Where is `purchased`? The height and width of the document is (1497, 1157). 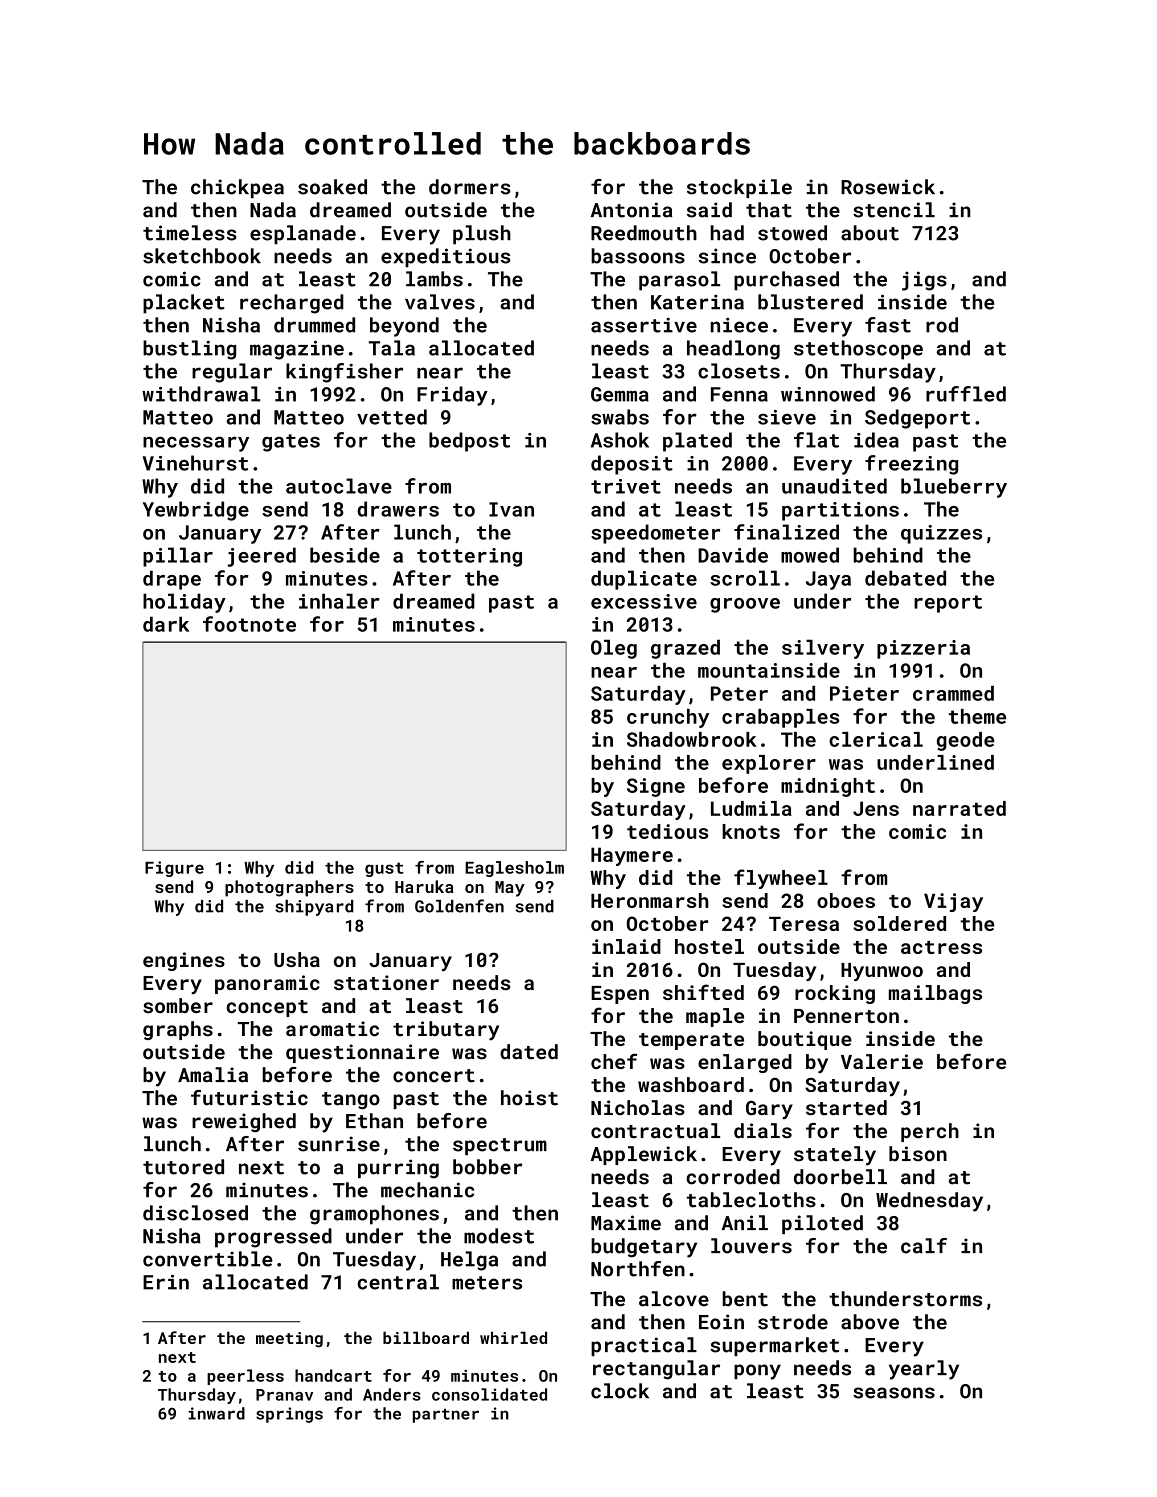
purchased is located at coordinates (786, 281).
